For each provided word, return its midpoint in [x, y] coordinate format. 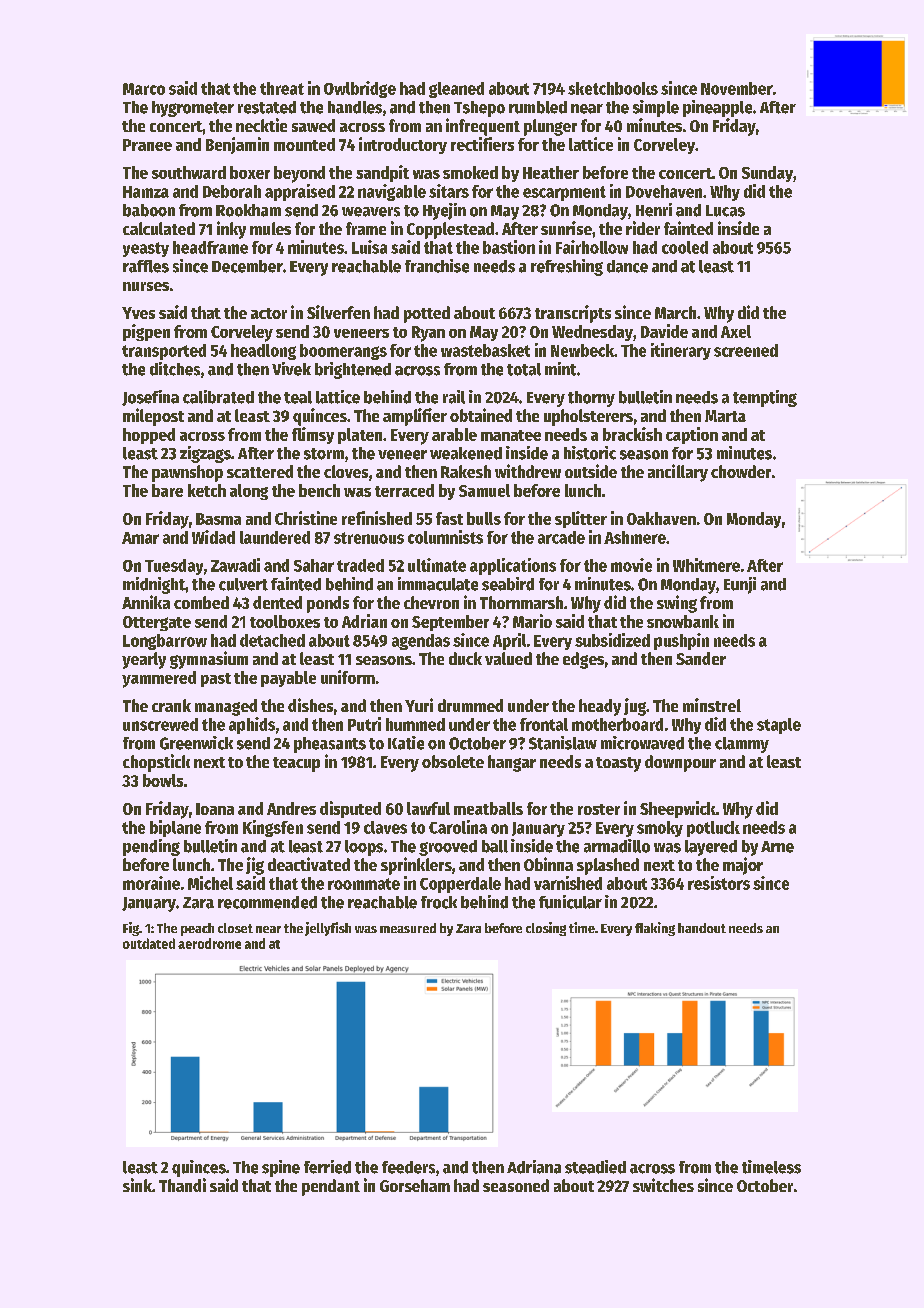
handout [702, 928]
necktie [261, 125]
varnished [568, 883]
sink [137, 1185]
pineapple [717, 108]
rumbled [538, 107]
